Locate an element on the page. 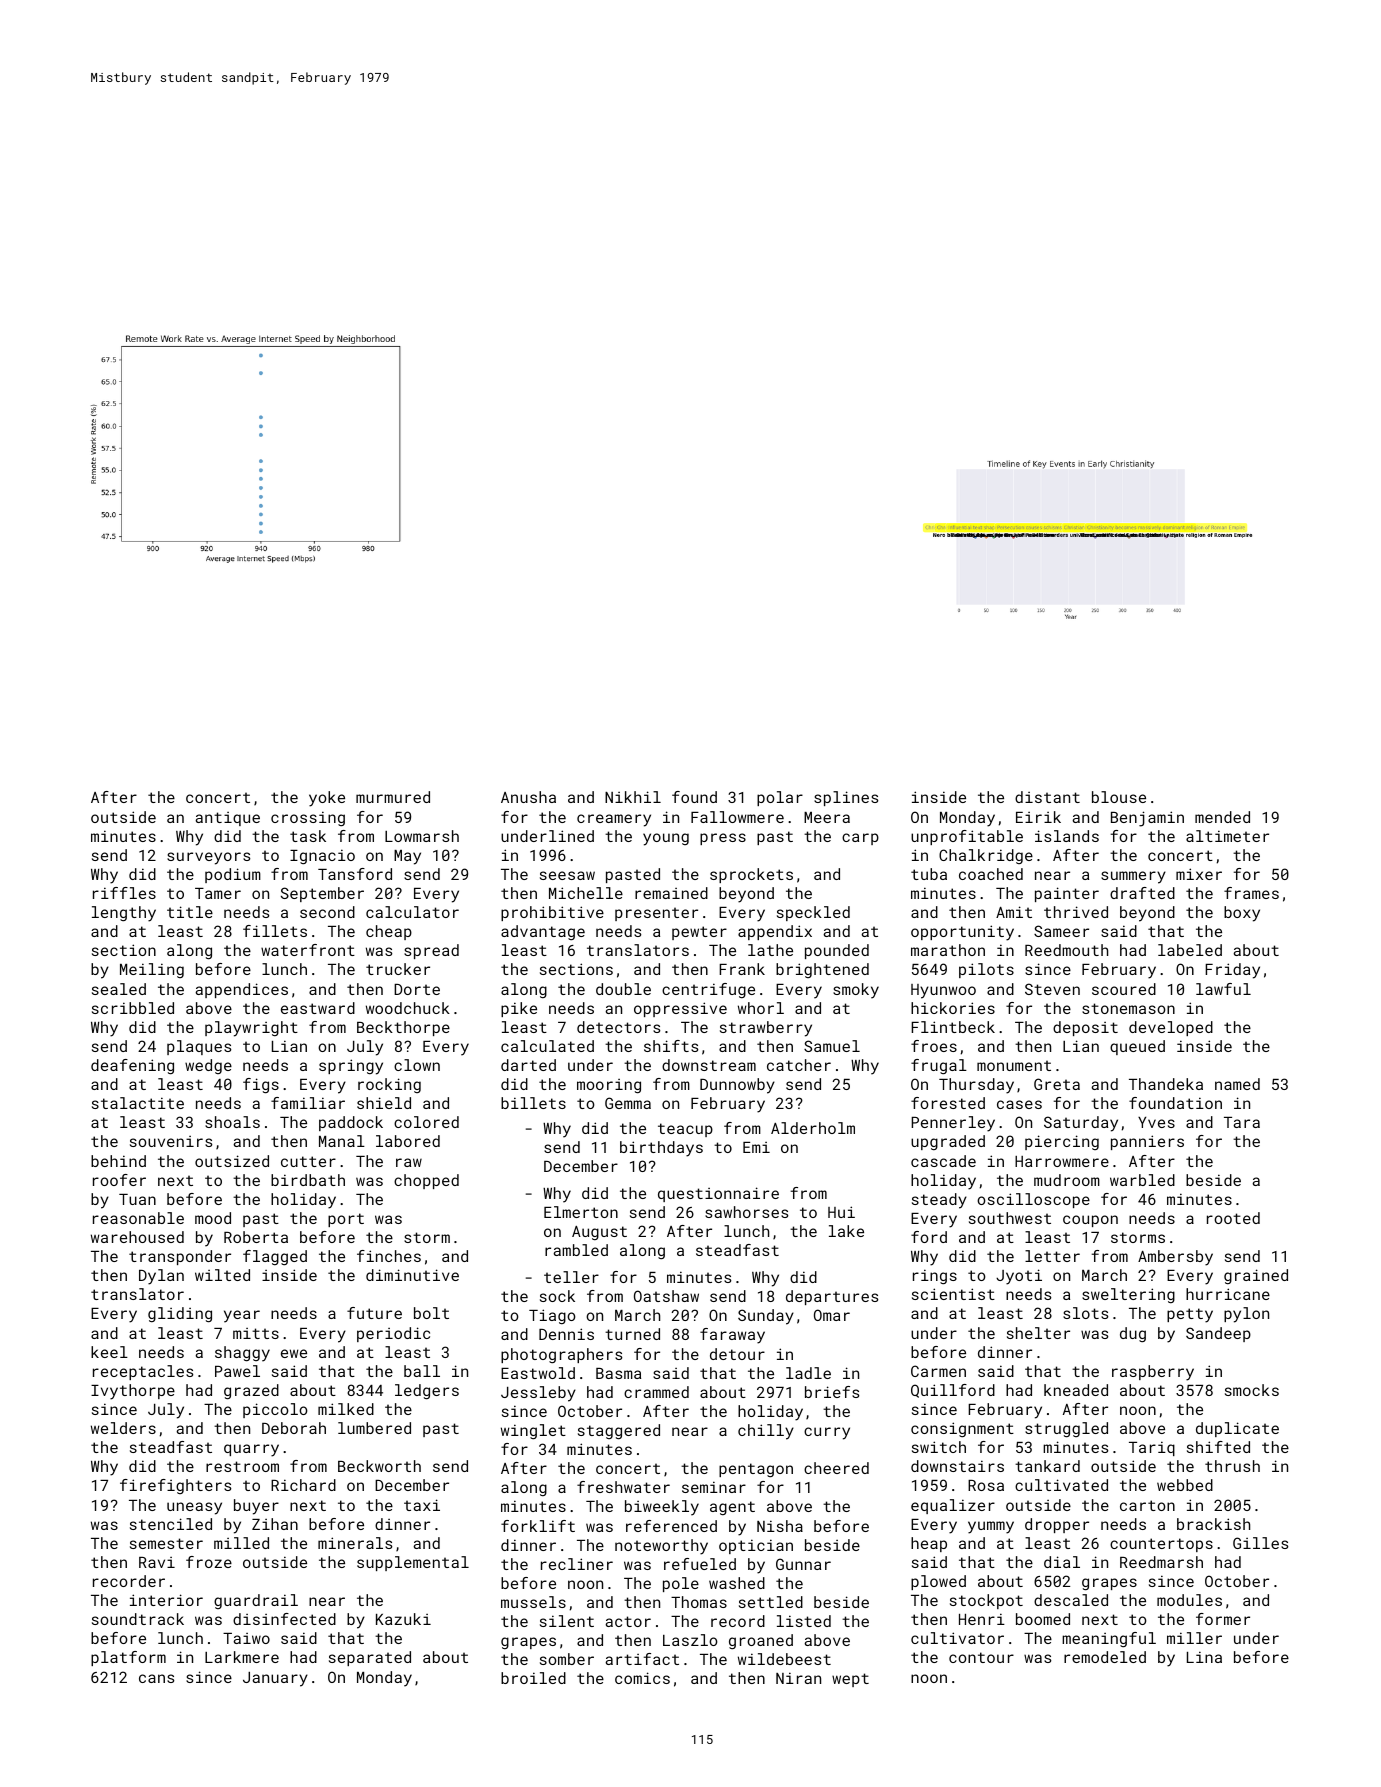  remodeled is located at coordinates (1105, 1657).
